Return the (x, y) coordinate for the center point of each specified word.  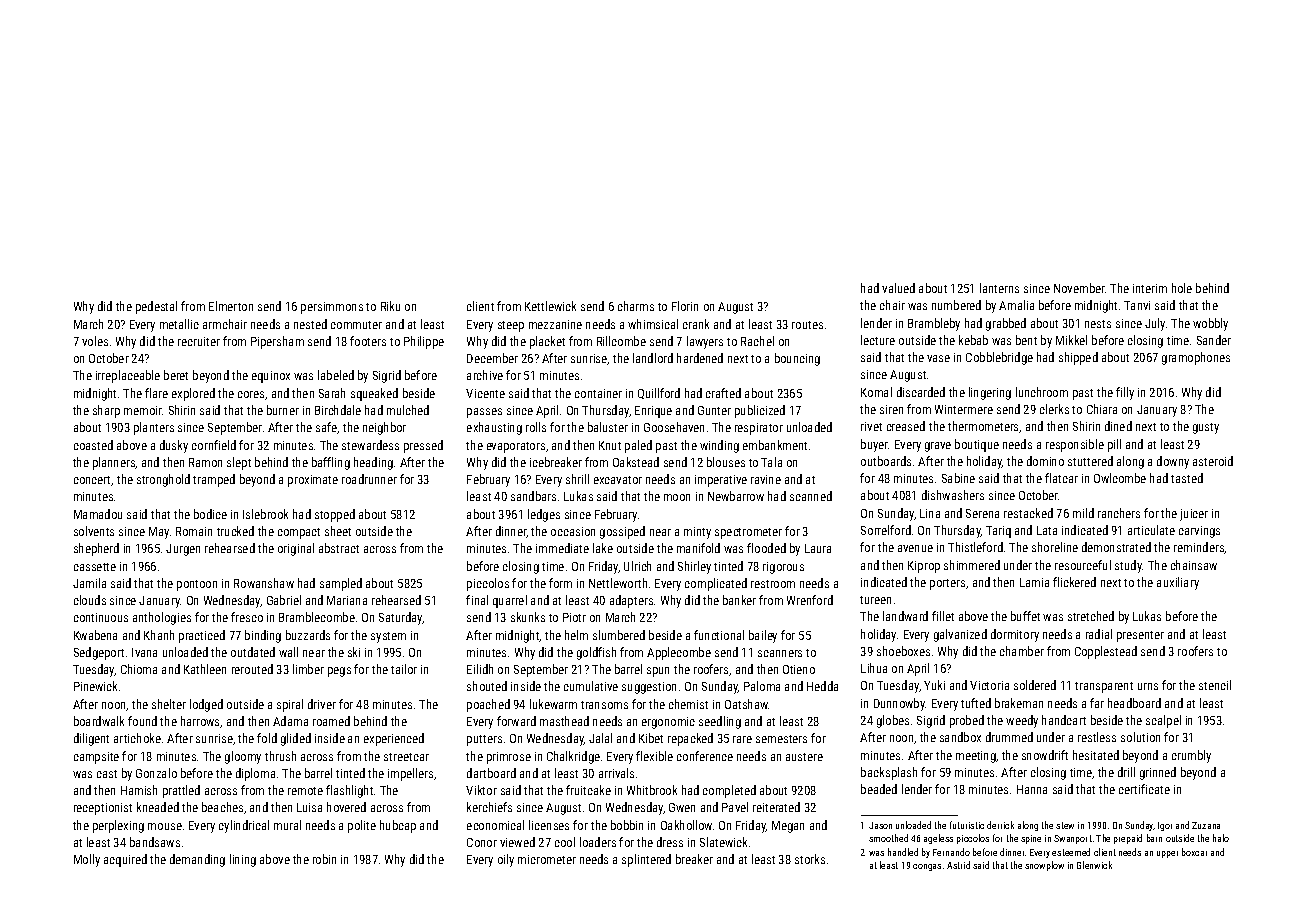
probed (967, 721)
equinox (271, 377)
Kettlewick (550, 306)
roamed (331, 721)
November (1079, 288)
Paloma (762, 686)
